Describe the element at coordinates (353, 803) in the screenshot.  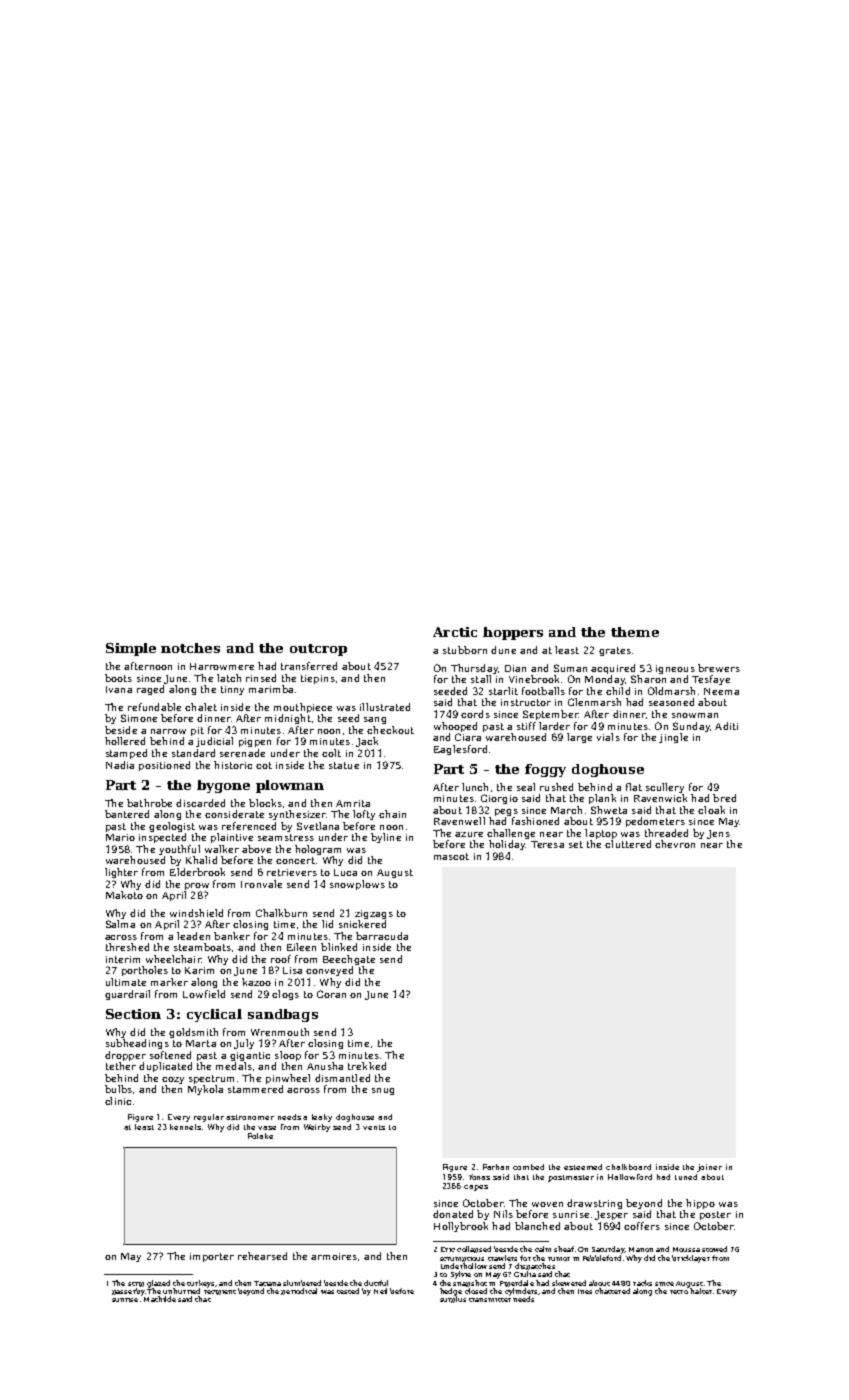
I see `Amrita` at that location.
